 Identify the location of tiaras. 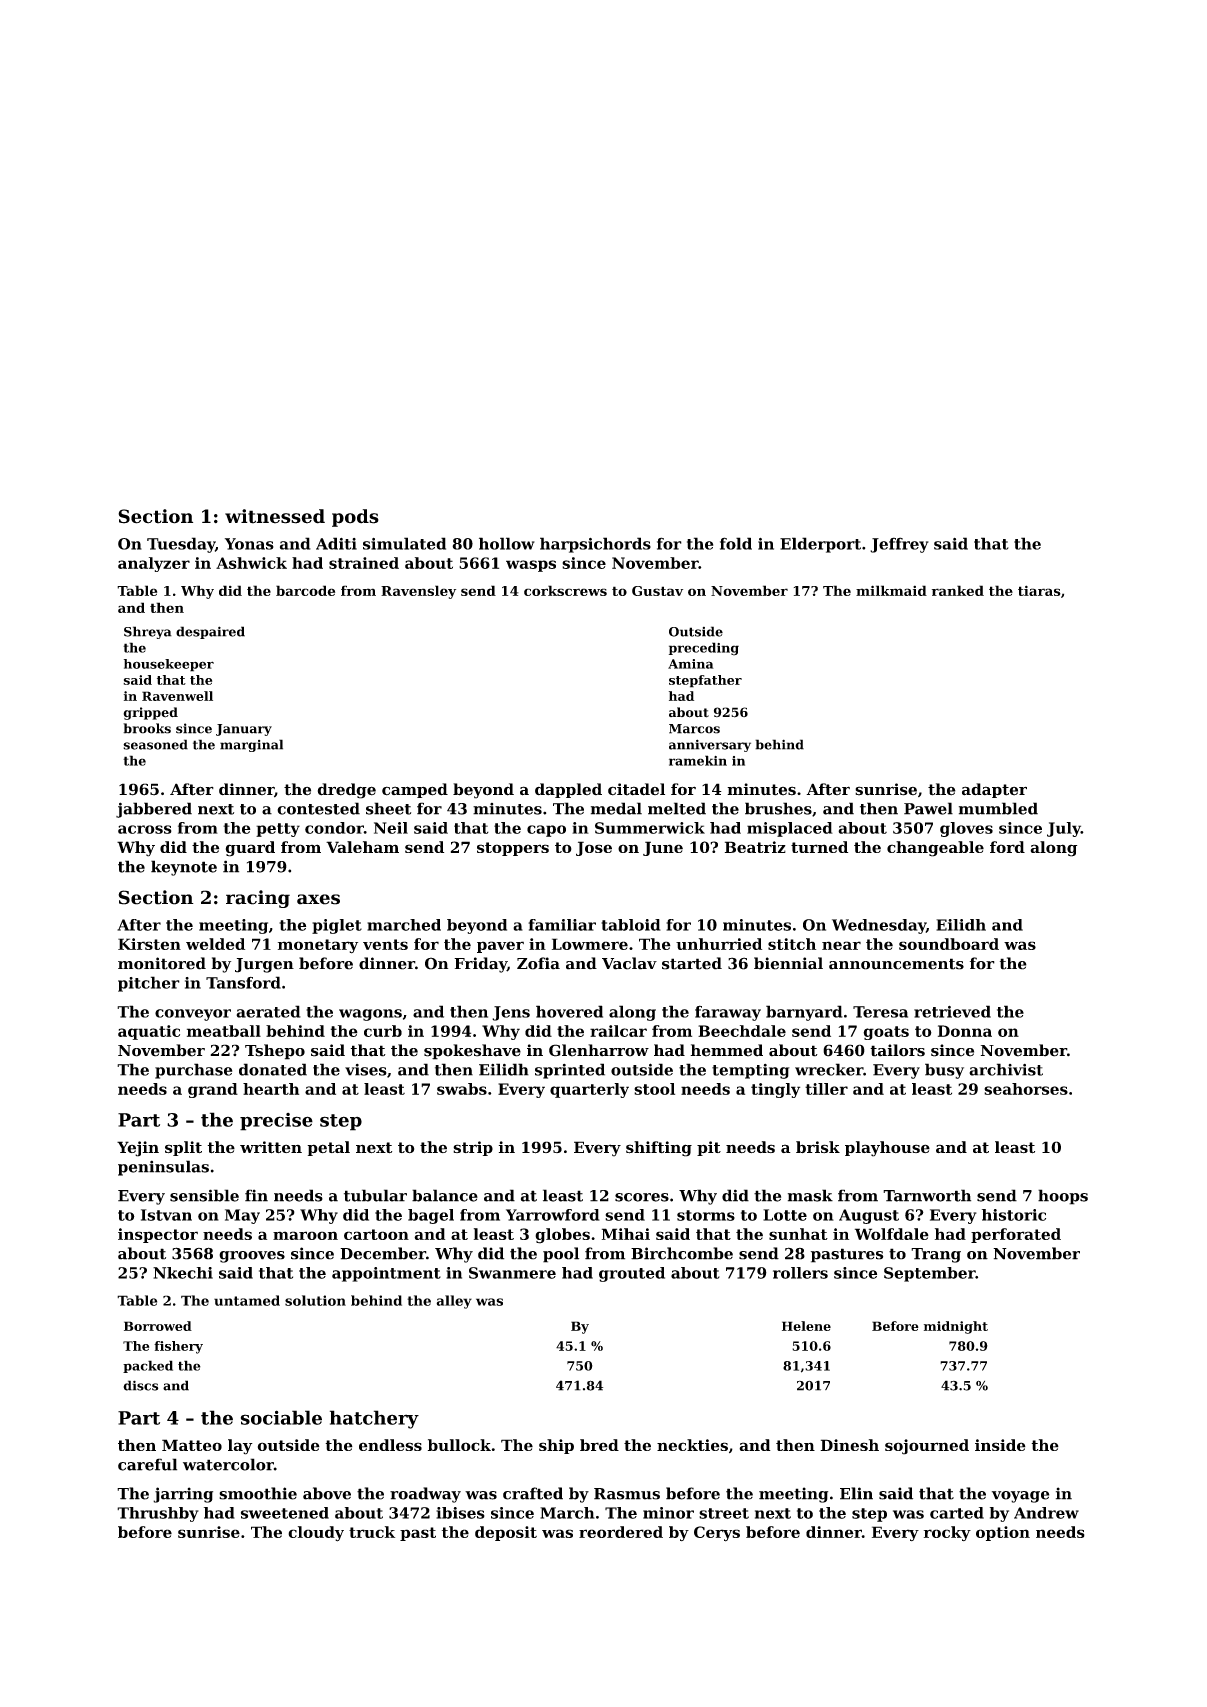
(1039, 590).
